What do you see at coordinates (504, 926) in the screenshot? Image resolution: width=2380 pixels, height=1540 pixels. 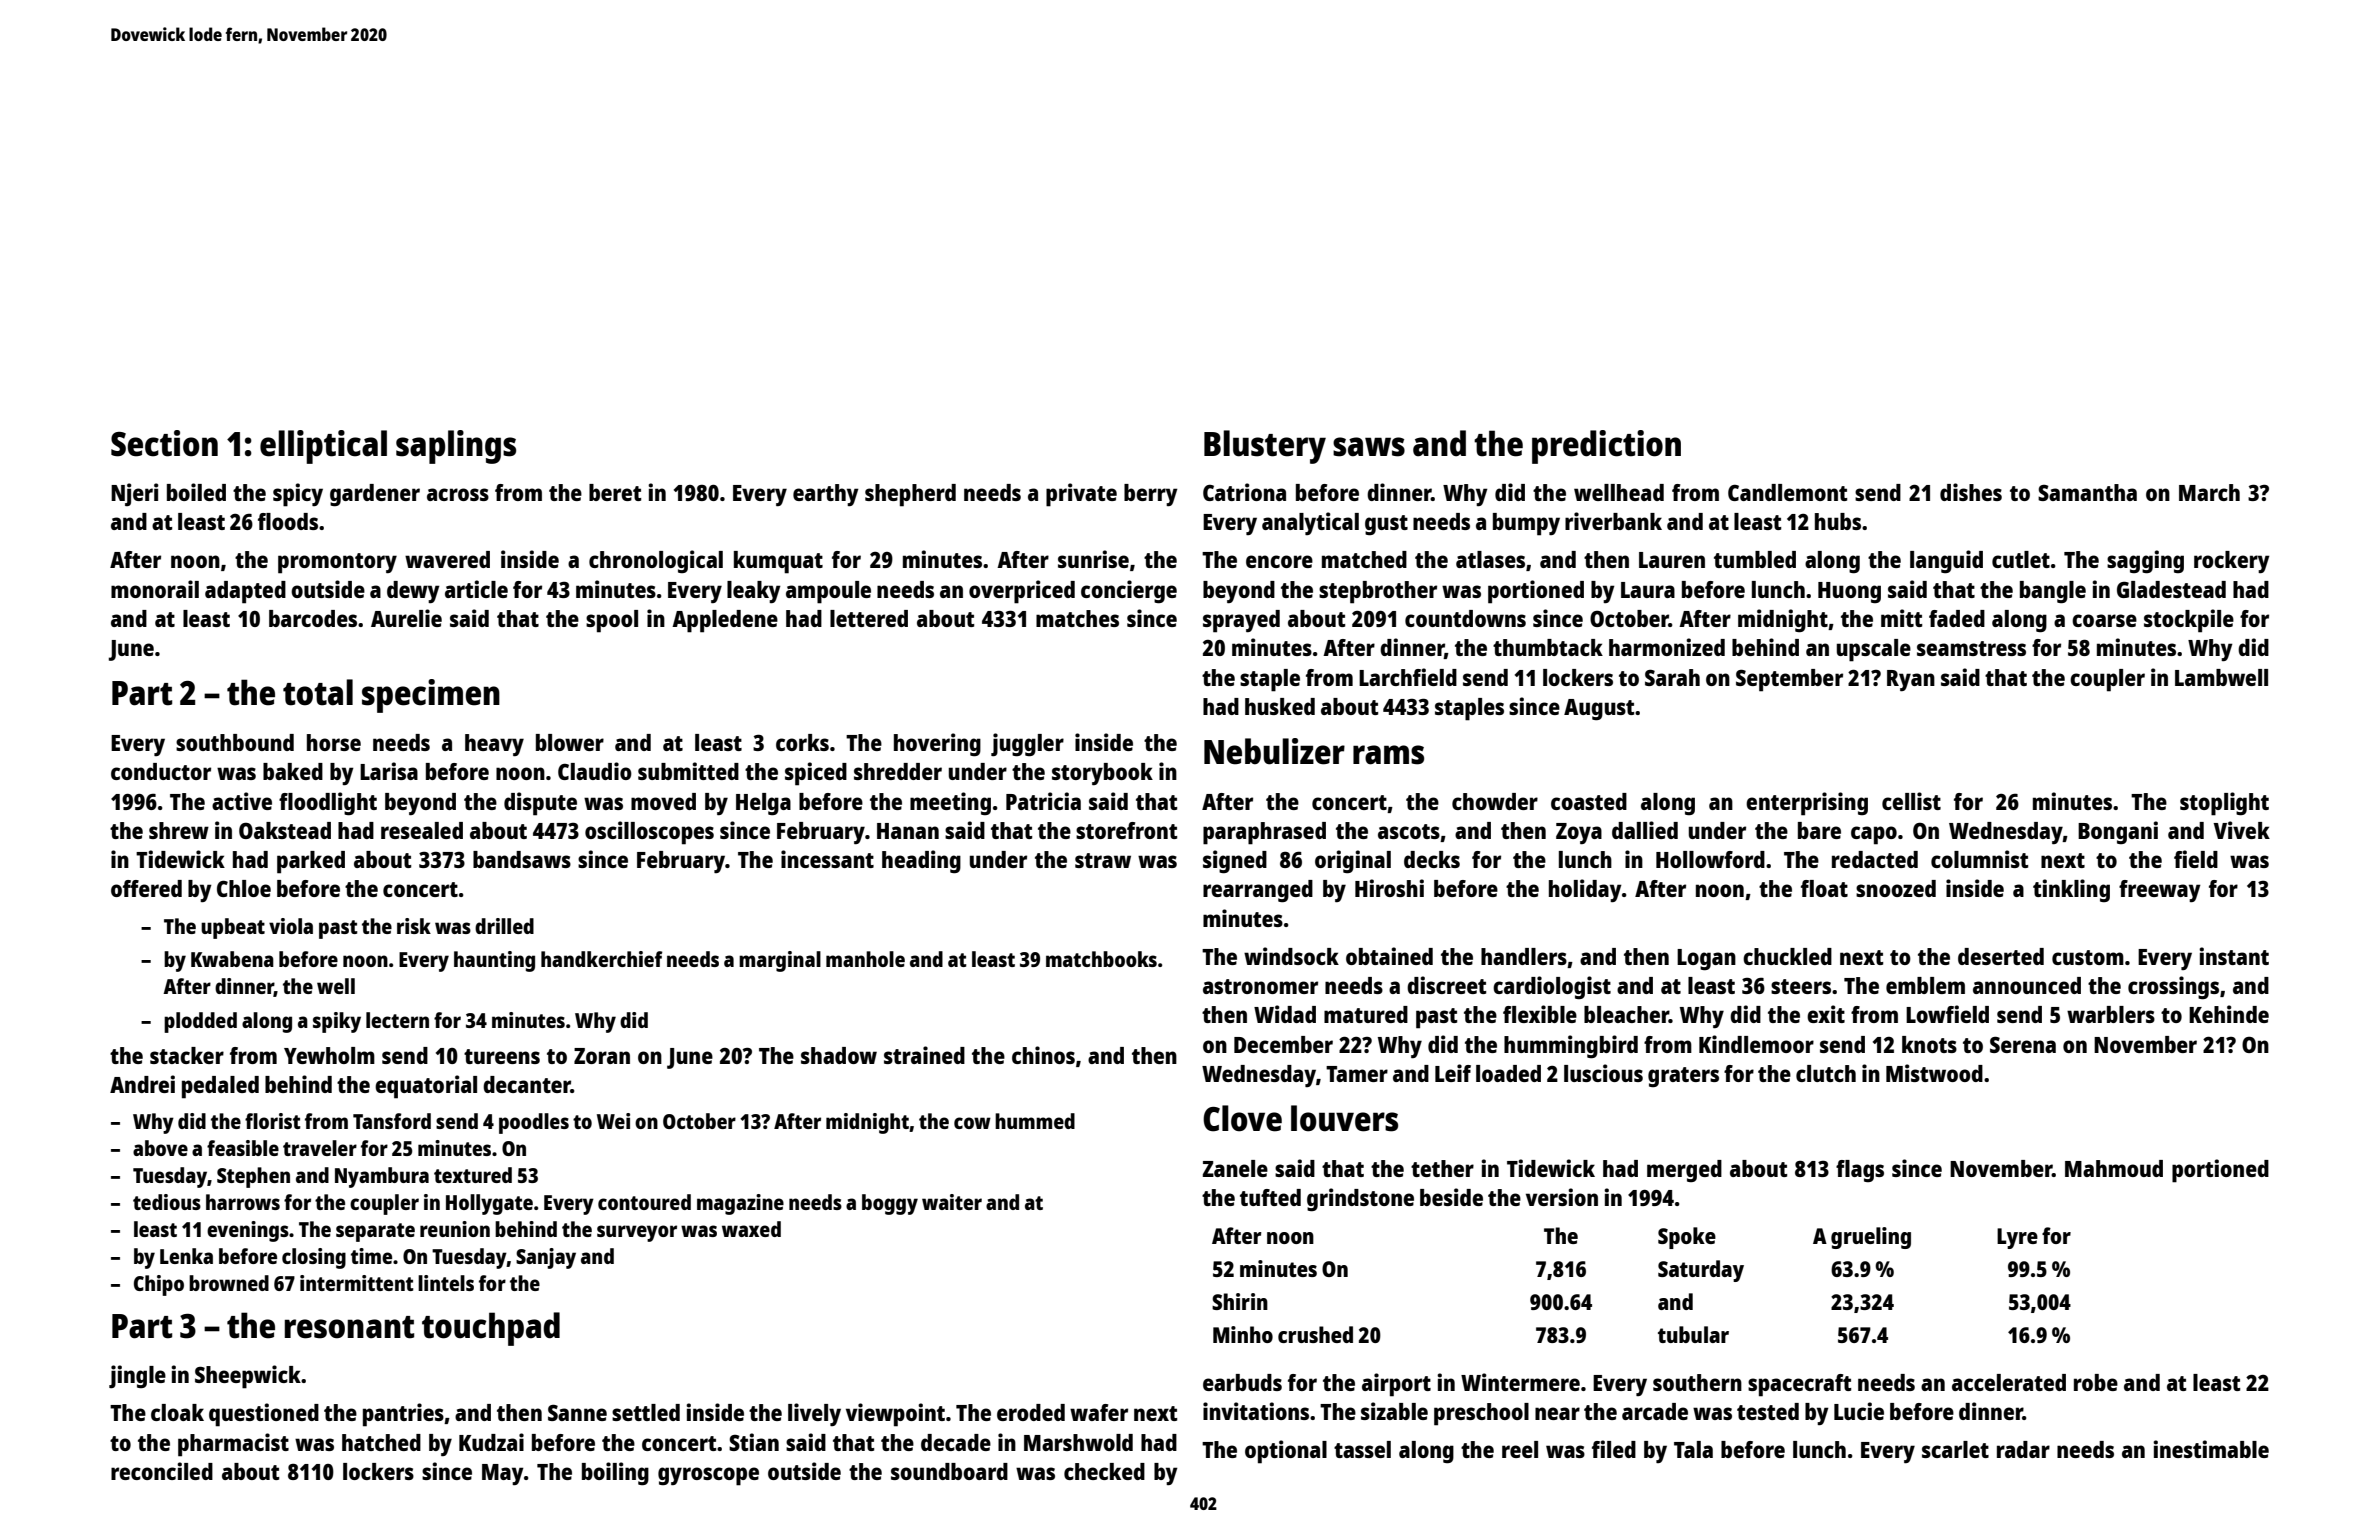 I see `drilled` at bounding box center [504, 926].
